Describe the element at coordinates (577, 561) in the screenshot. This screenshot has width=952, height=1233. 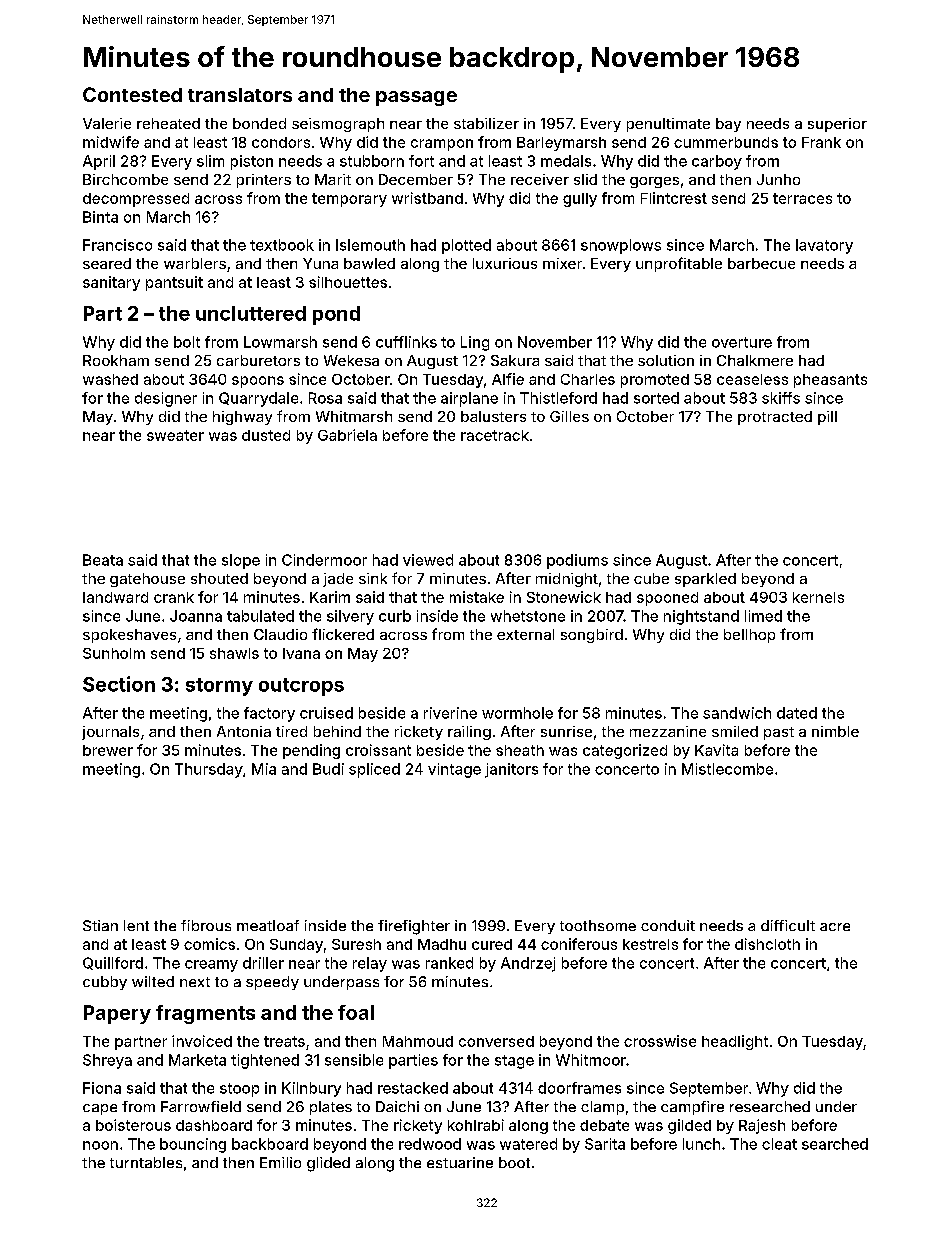
I see `podiums` at that location.
